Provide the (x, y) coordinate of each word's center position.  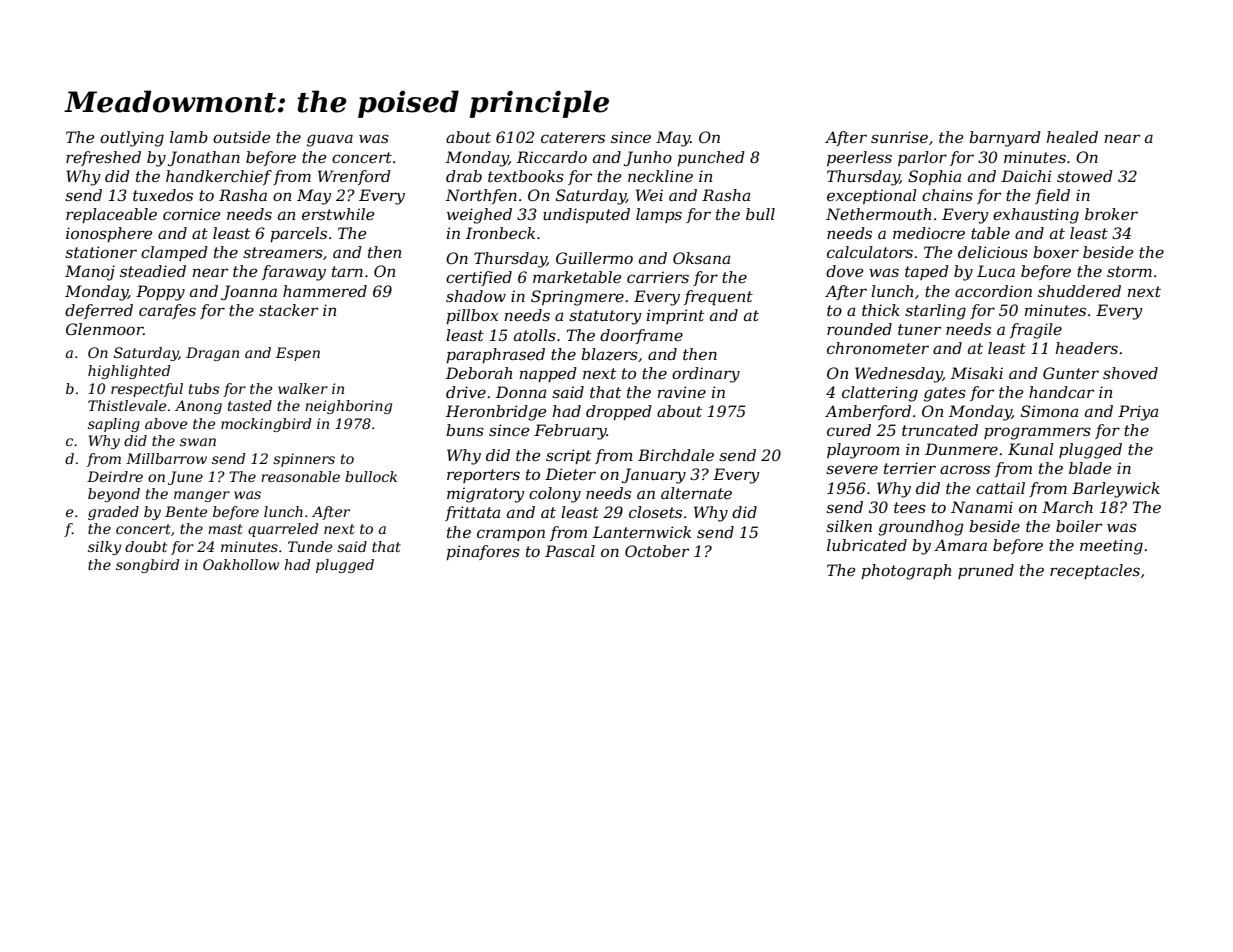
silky (104, 548)
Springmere (577, 298)
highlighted (129, 372)
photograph (906, 572)
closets (655, 512)
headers (1086, 348)
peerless (859, 158)
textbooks (526, 176)
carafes (167, 311)
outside (241, 137)
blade (1090, 468)
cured (849, 430)
